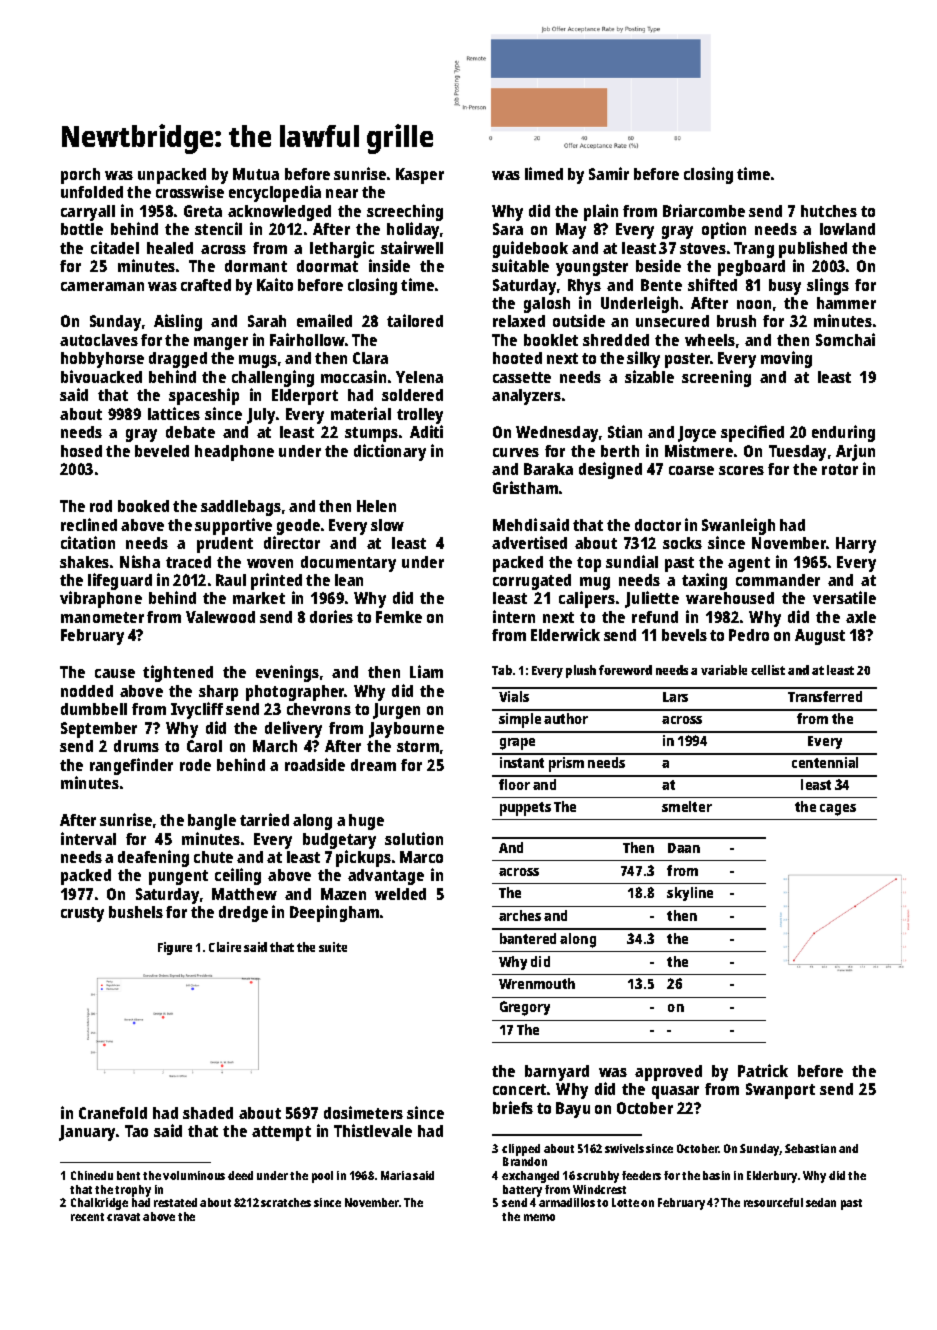 The width and height of the page is (937, 1330). What do you see at coordinates (544, 173) in the page?
I see `limed` at bounding box center [544, 173].
